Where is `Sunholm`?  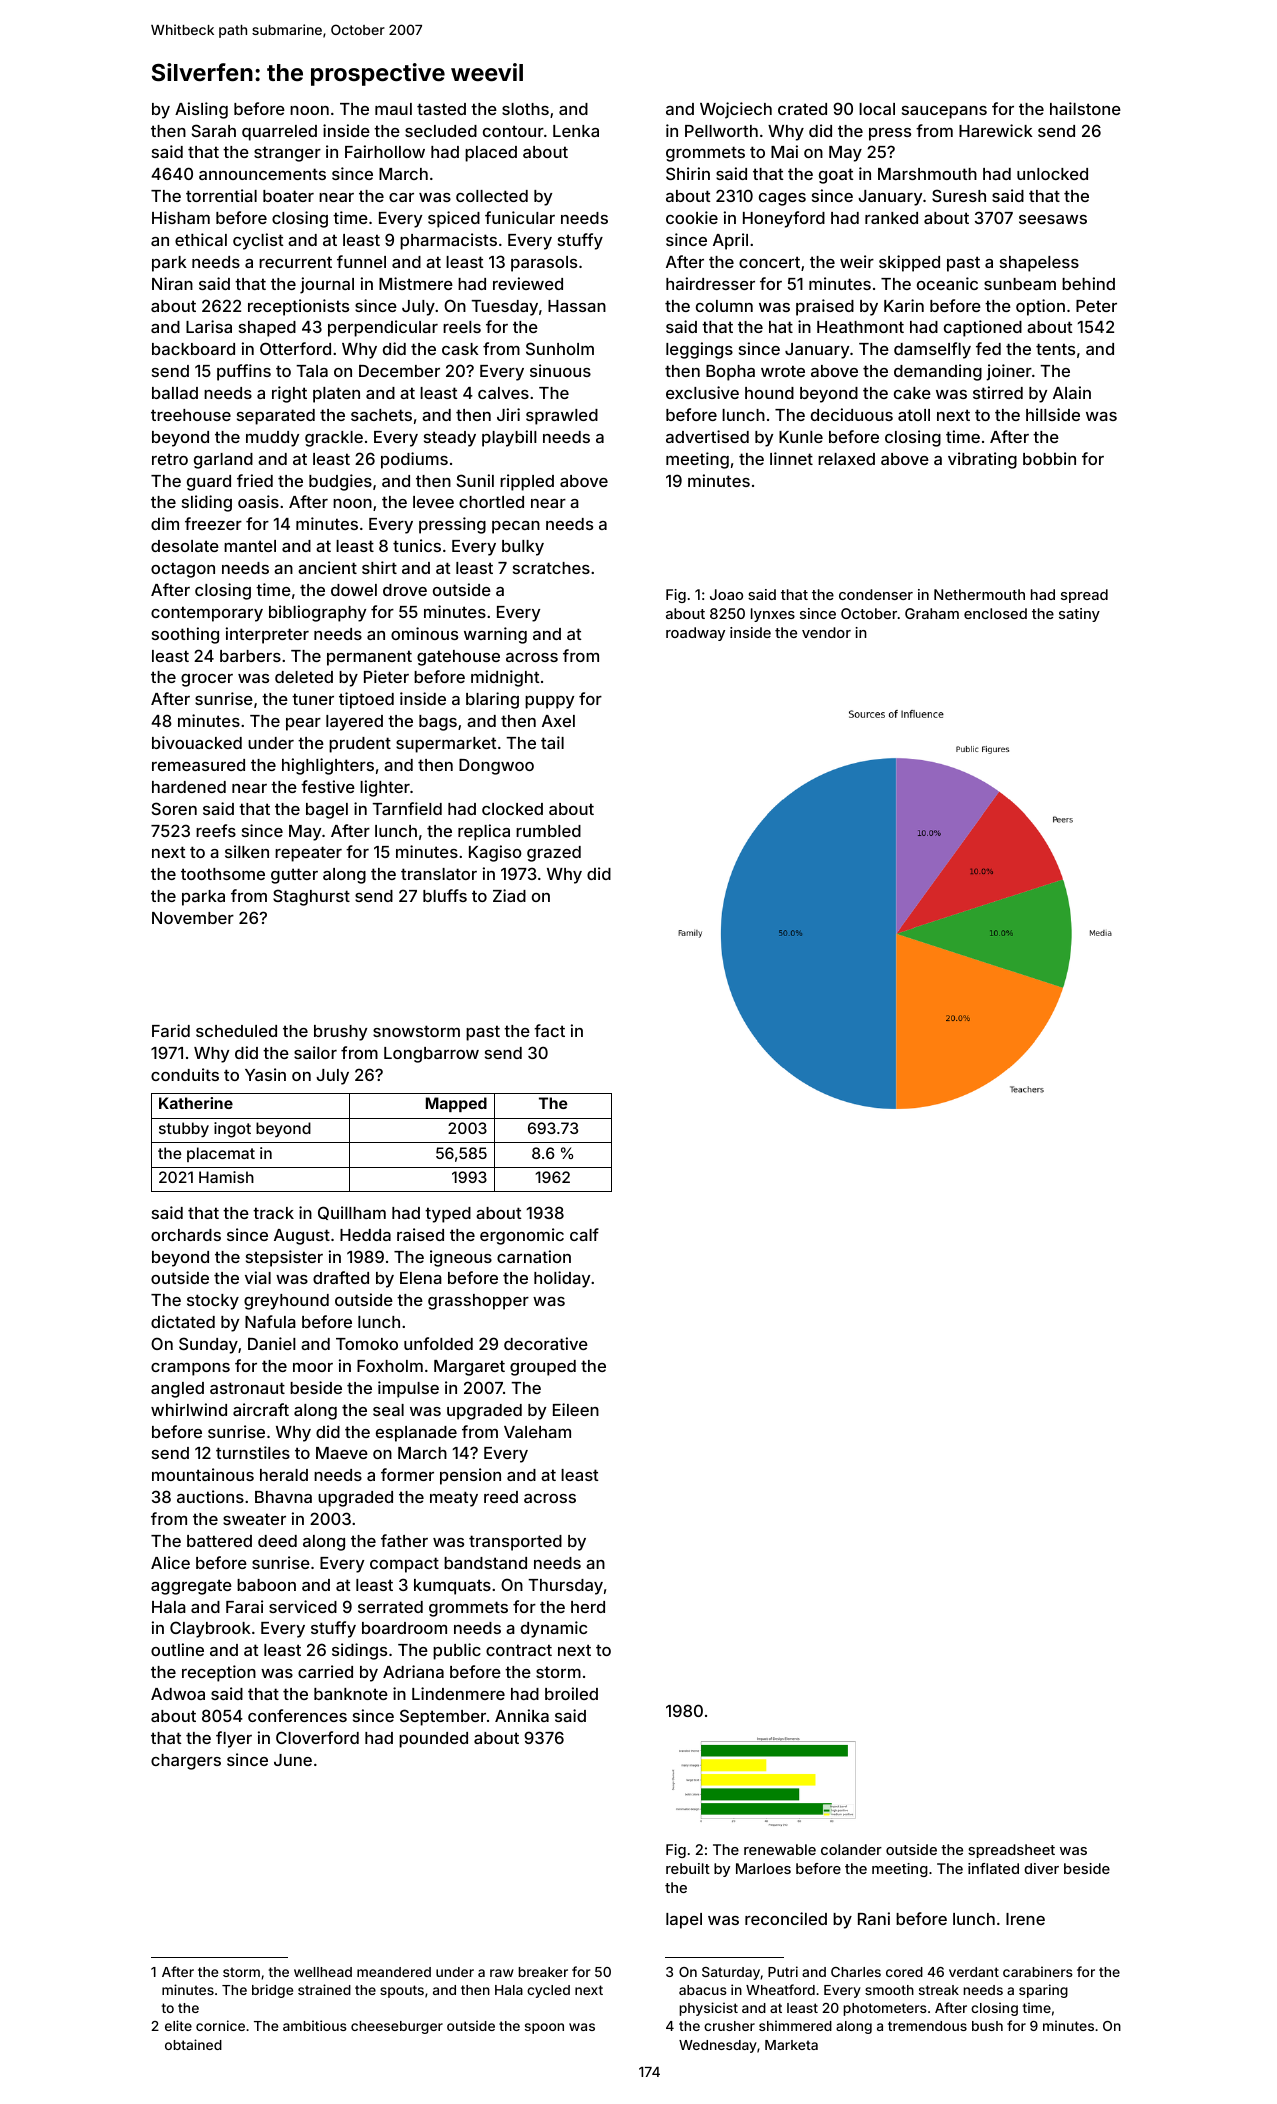 Sunholm is located at coordinates (560, 348).
